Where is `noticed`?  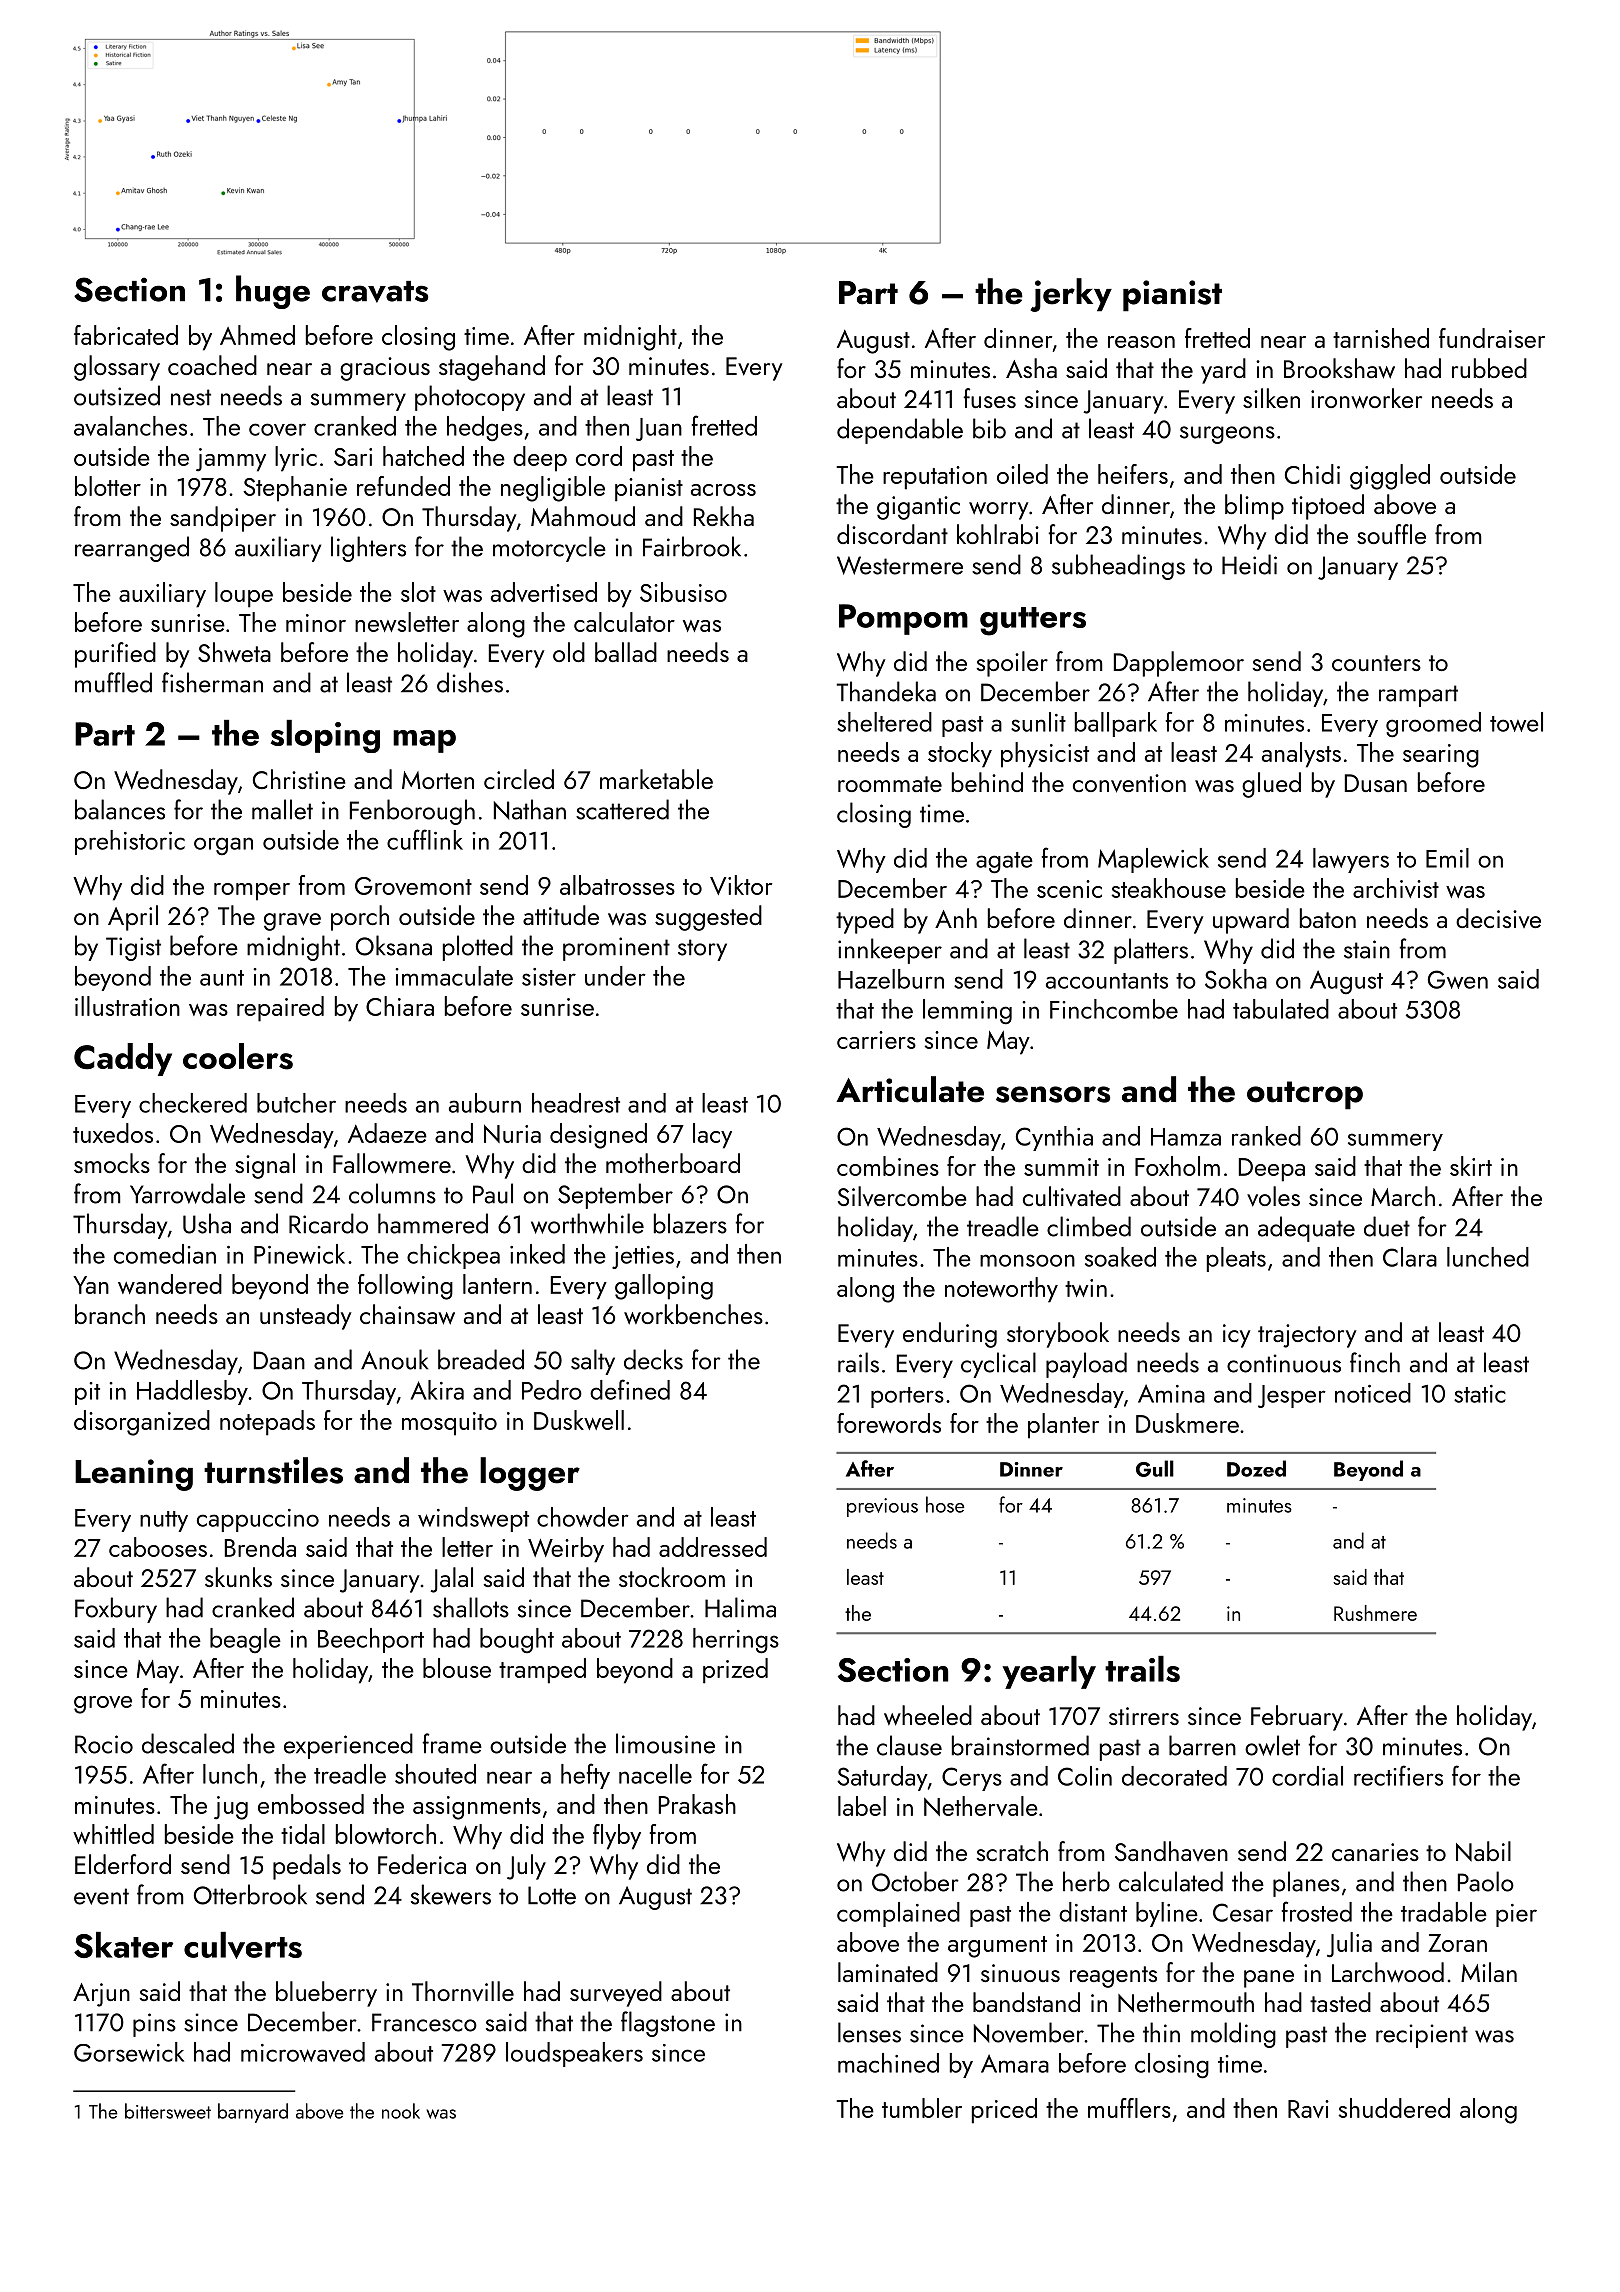
noticed is located at coordinates (1373, 1393).
